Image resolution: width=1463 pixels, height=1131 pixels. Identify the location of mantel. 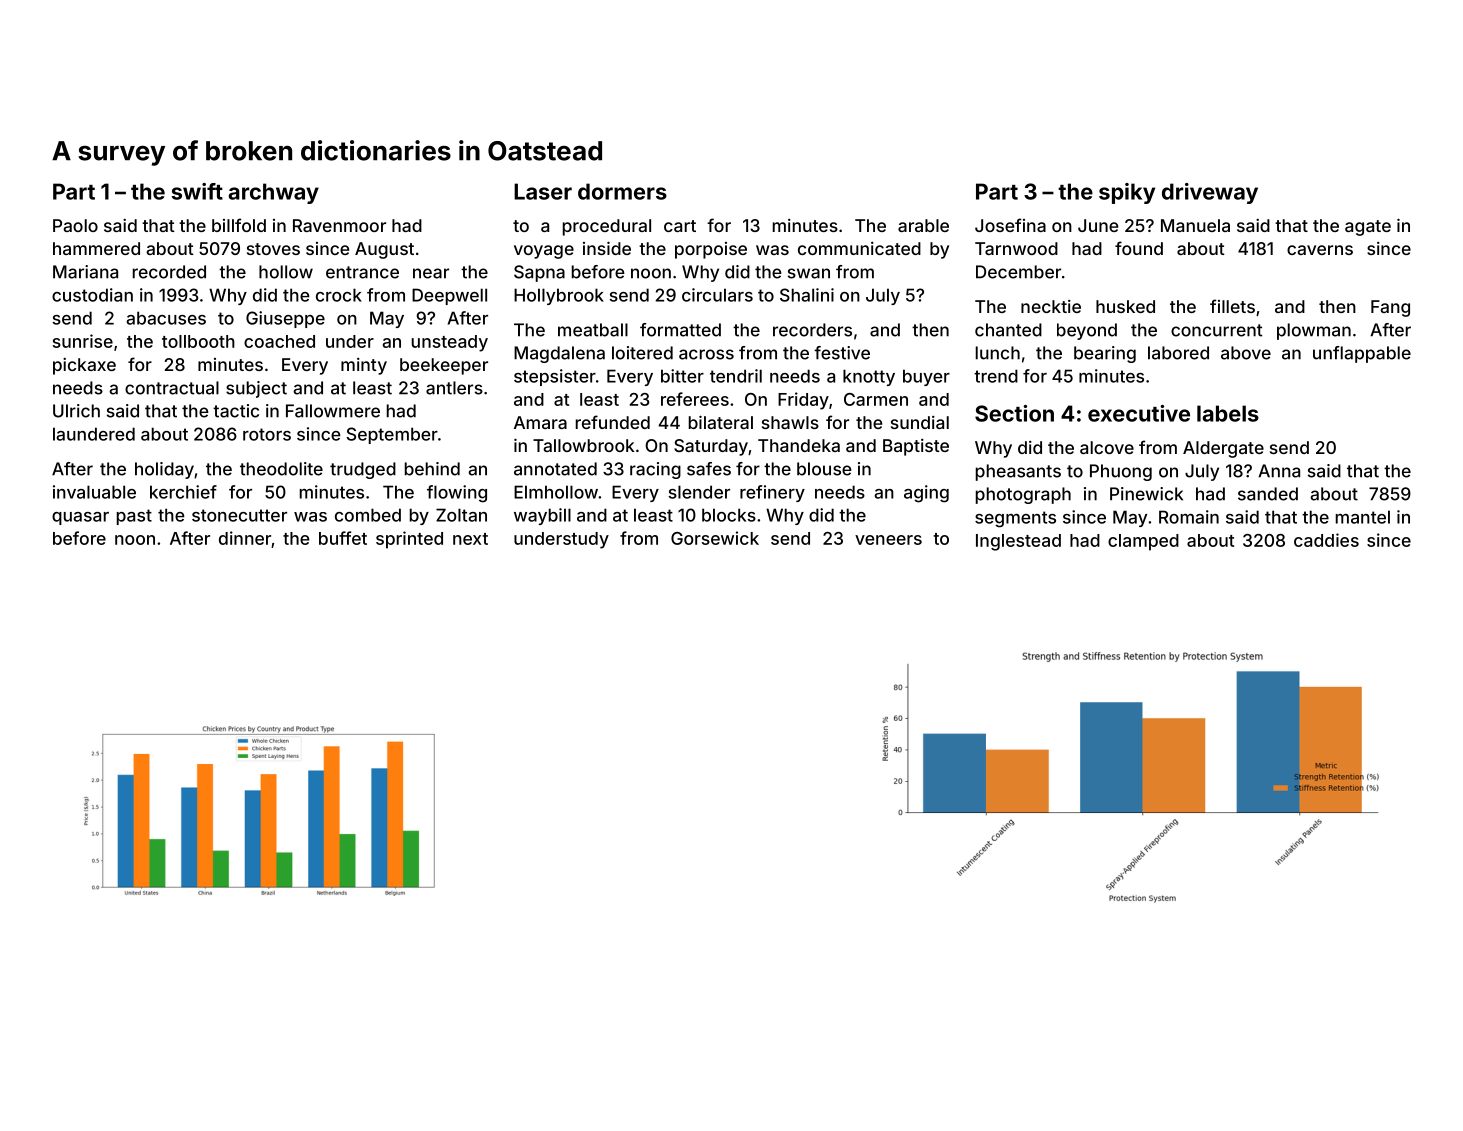
(1363, 517).
